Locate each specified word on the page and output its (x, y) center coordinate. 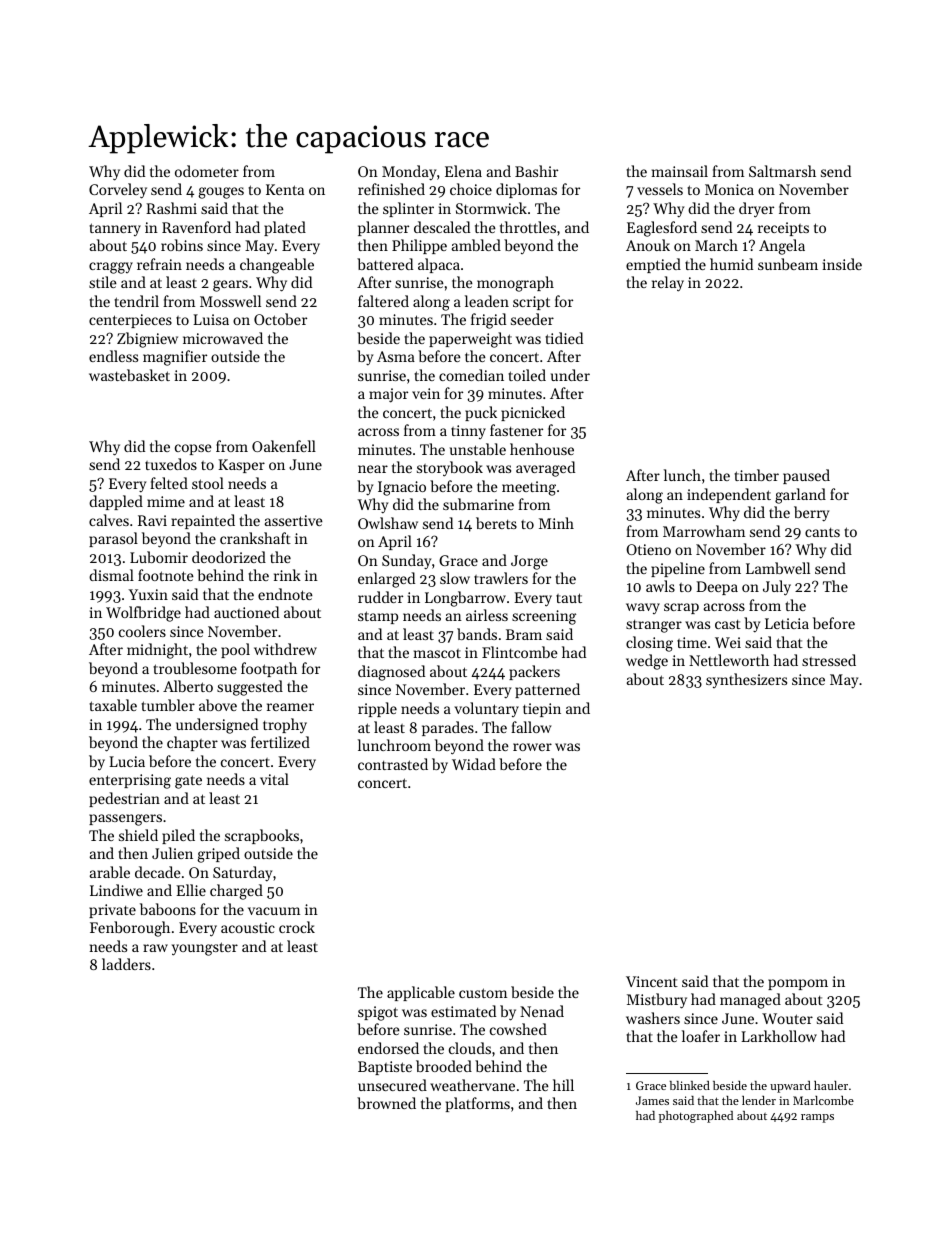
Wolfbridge (143, 614)
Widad (474, 764)
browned (386, 1103)
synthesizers (746, 680)
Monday (409, 173)
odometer (207, 171)
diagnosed (391, 673)
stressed (829, 660)
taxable (113, 705)
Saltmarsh (782, 171)
